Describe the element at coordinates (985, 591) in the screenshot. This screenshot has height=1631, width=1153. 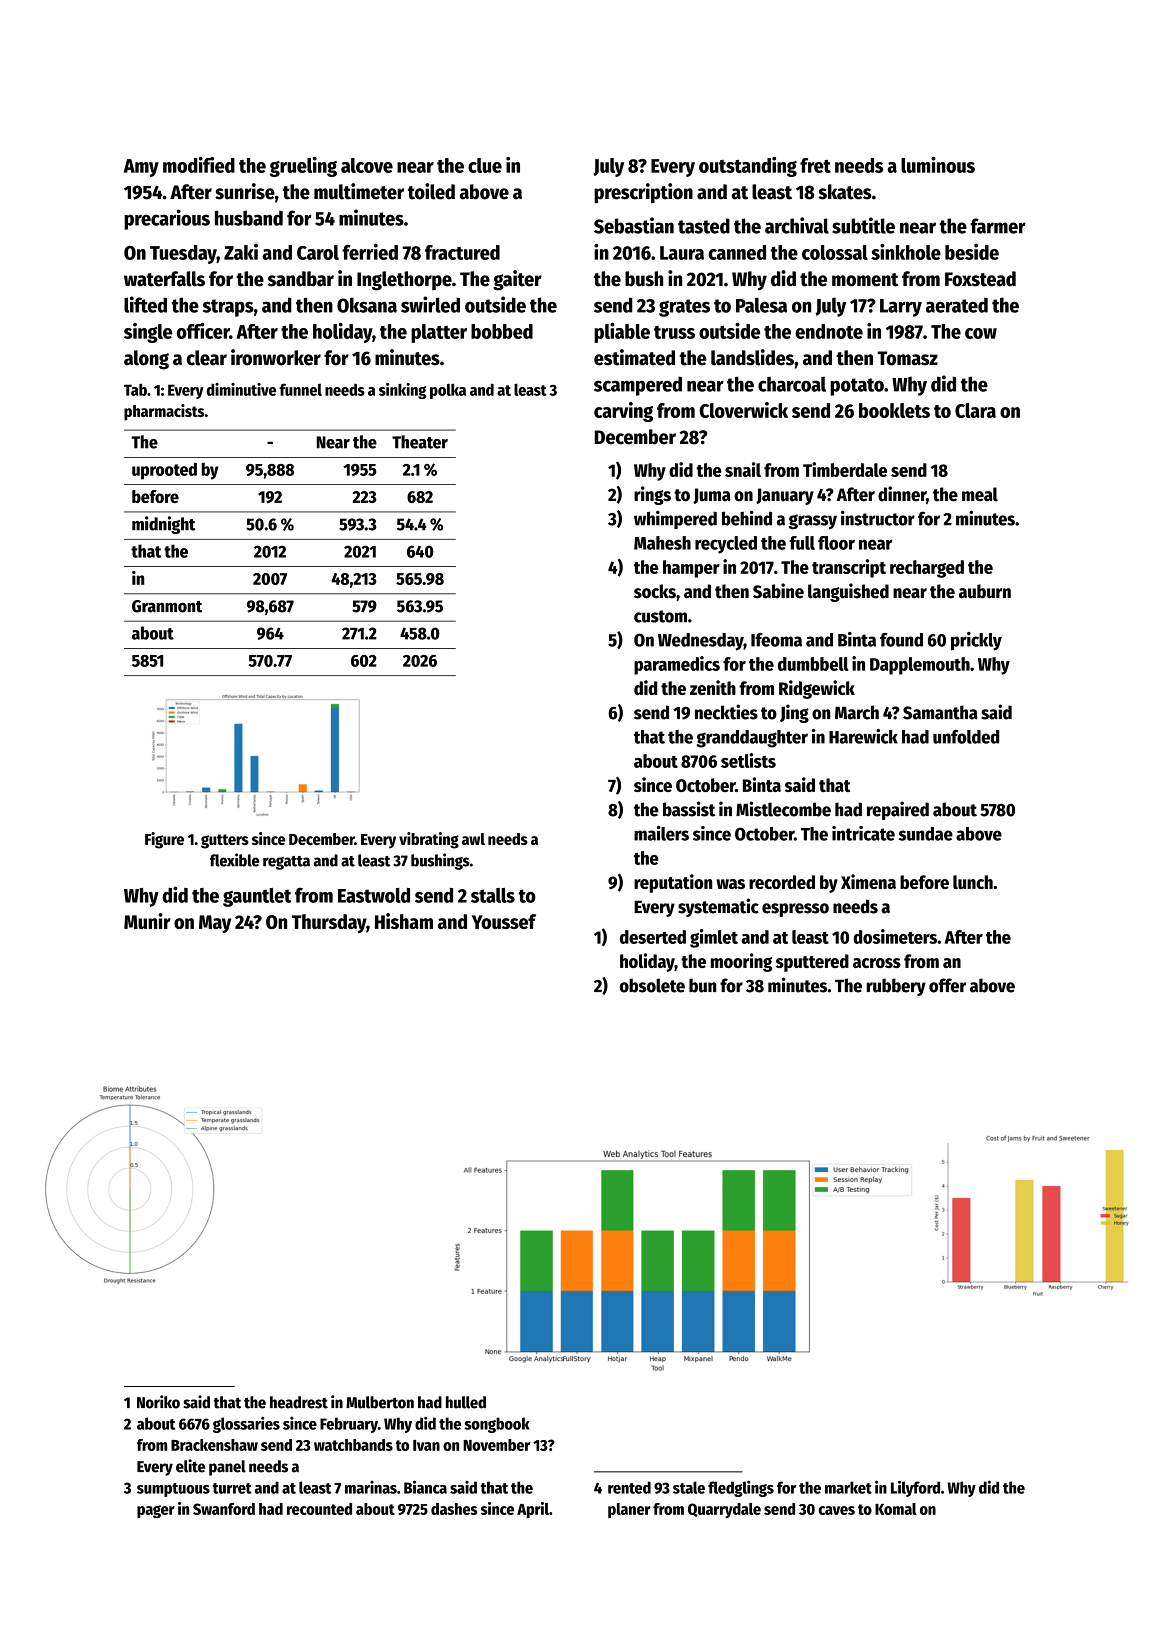
I see `auburn` at that location.
